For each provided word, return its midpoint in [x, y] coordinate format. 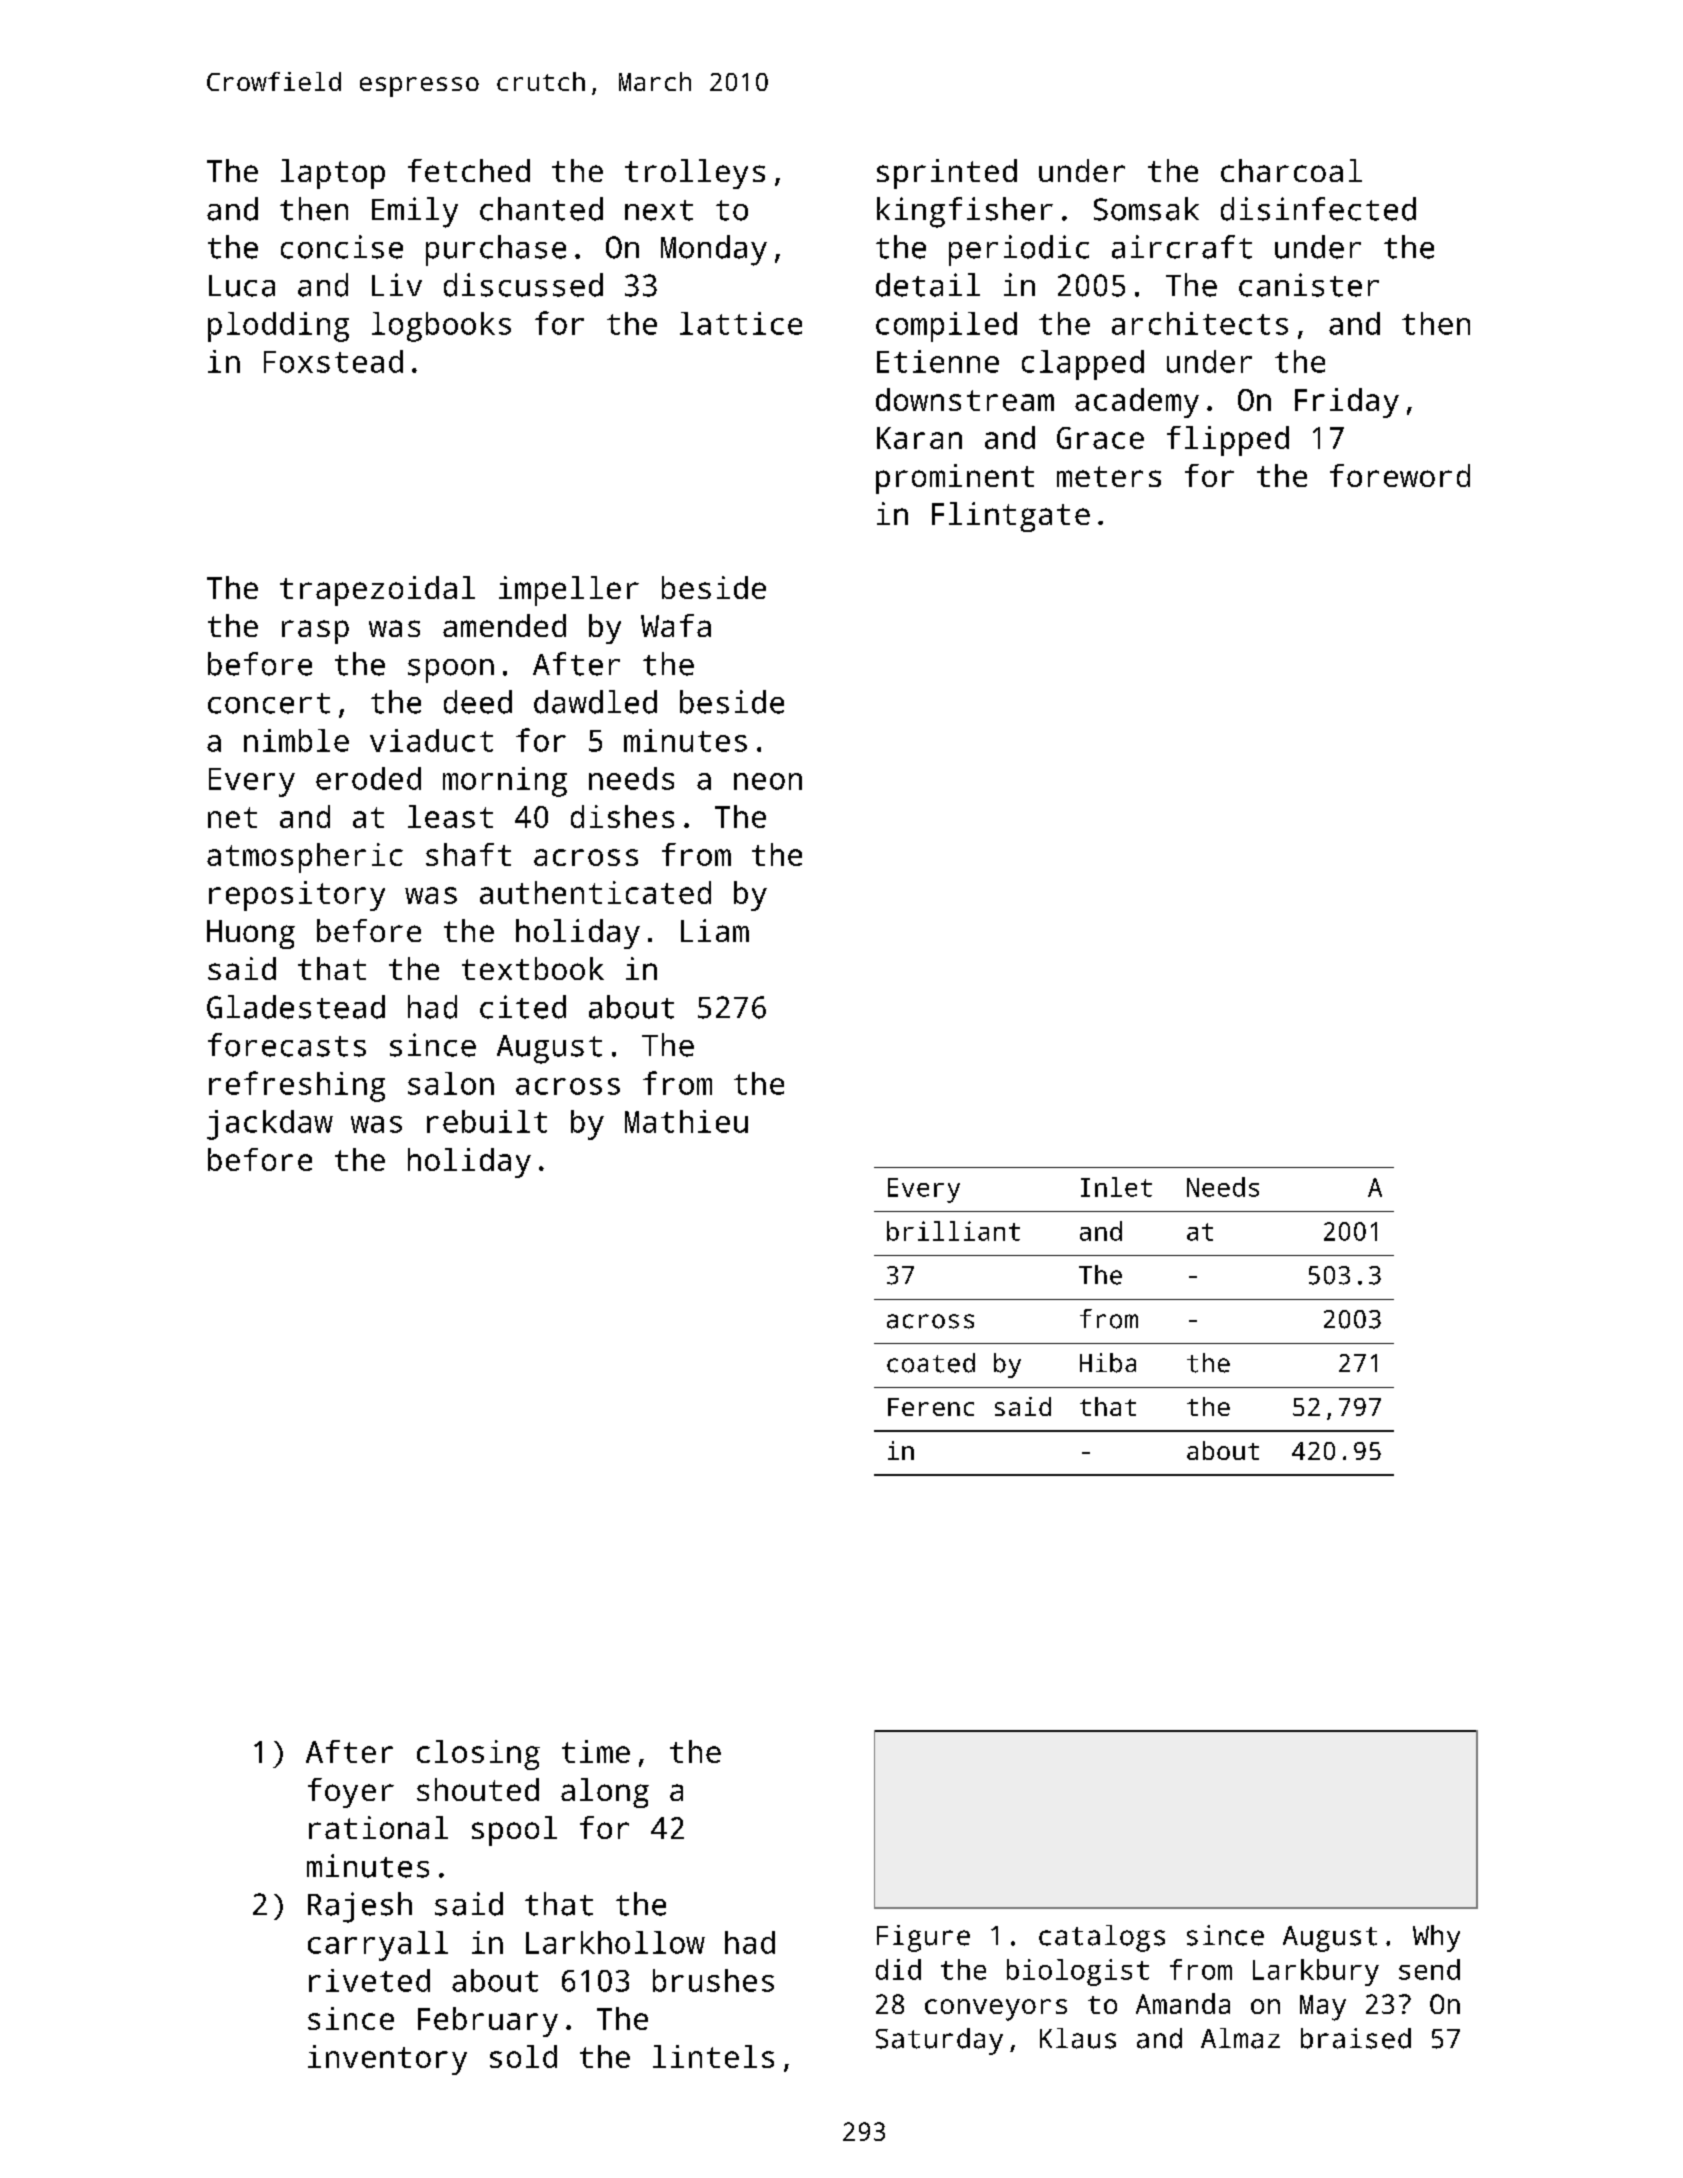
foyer [351, 1793]
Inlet [1116, 1187]
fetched [469, 170]
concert [269, 703]
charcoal [1291, 170]
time [596, 1751]
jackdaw [270, 1125]
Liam [715, 930]
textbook [533, 968]
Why [1436, 1938]
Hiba [1108, 1363]
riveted [369, 1980]
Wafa [676, 625]
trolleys [695, 174]
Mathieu [686, 1121]
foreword [1400, 475]
